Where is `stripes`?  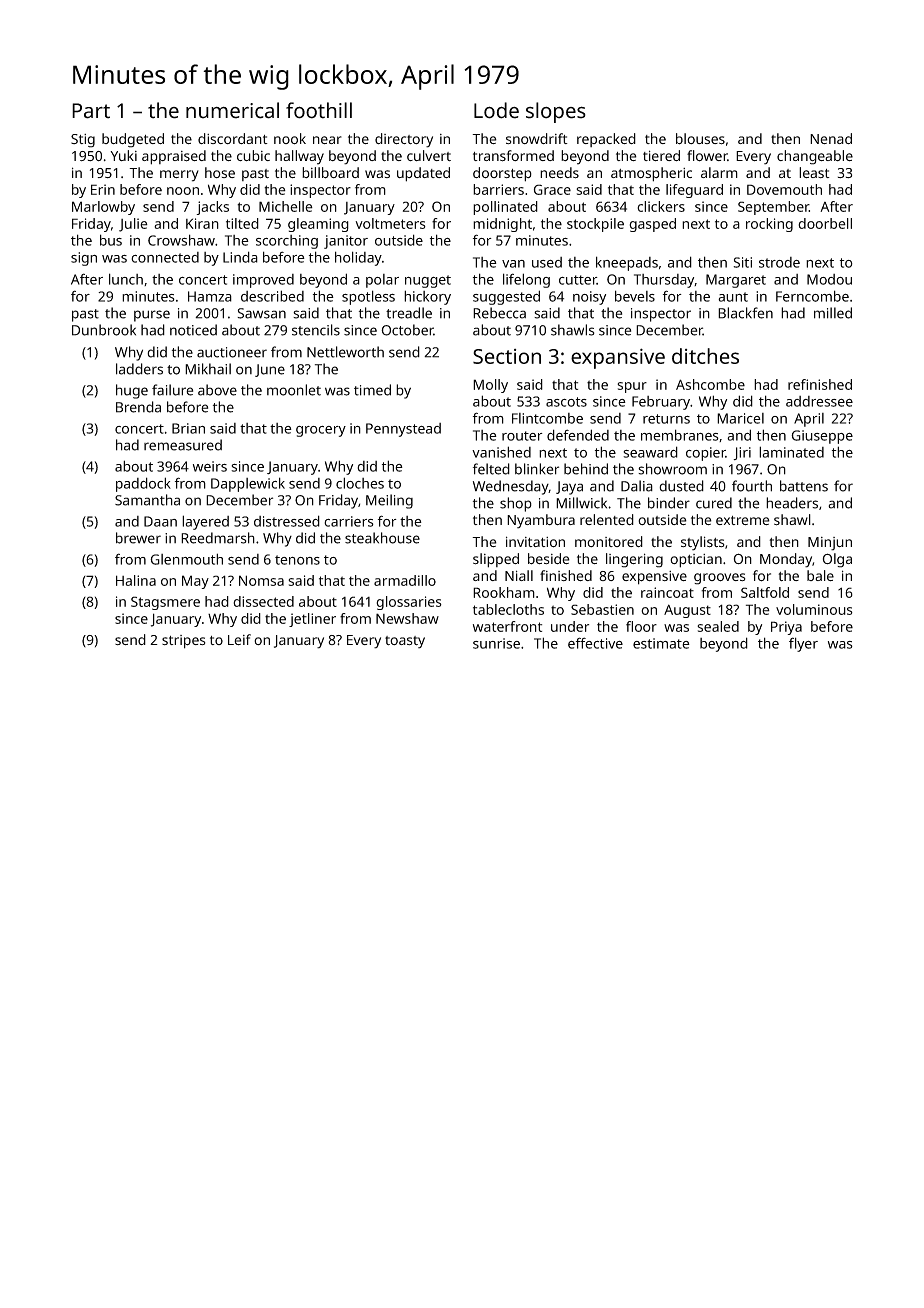 stripes is located at coordinates (184, 642).
